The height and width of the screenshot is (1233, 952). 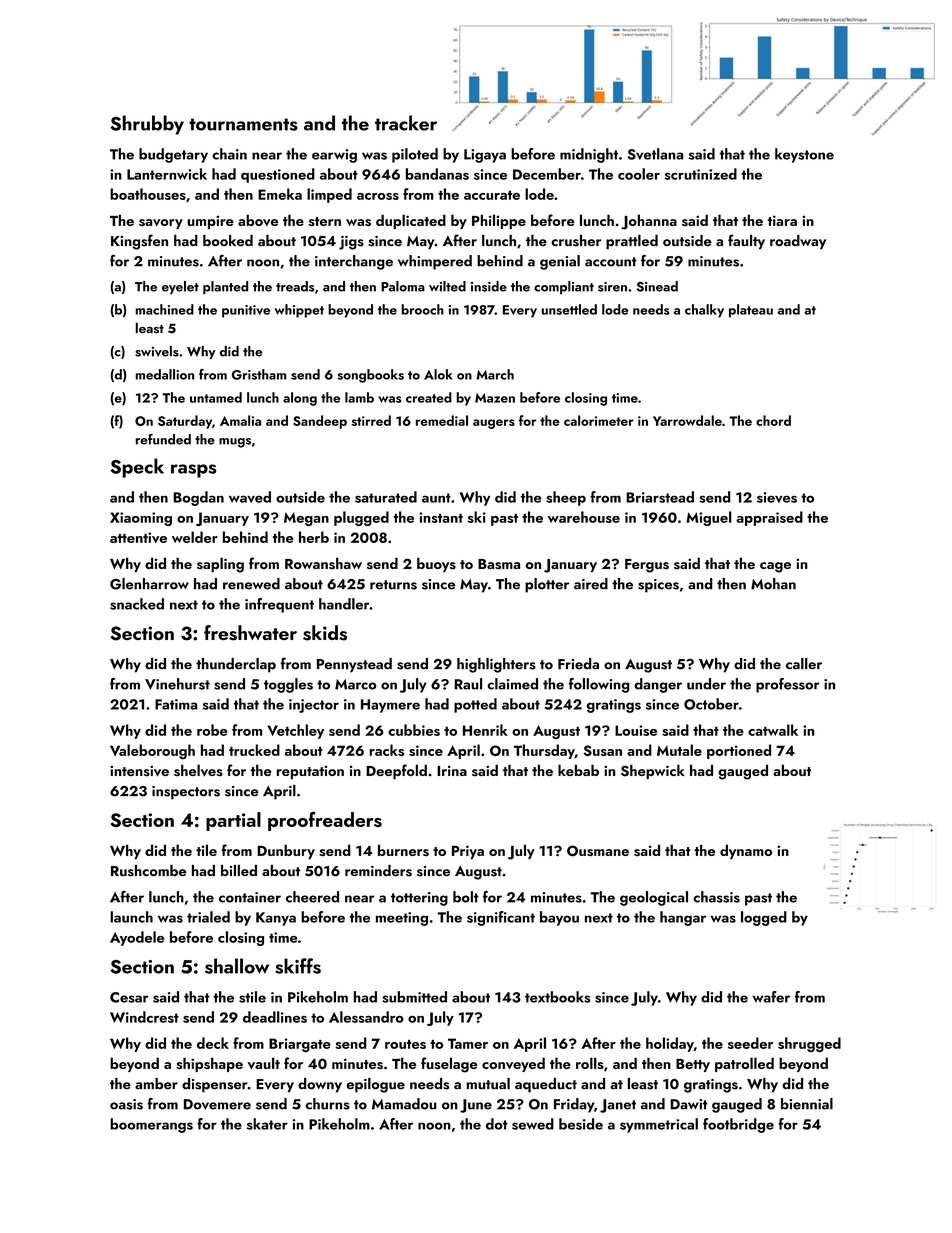 What do you see at coordinates (655, 154) in the screenshot?
I see `Svetlana` at bounding box center [655, 154].
